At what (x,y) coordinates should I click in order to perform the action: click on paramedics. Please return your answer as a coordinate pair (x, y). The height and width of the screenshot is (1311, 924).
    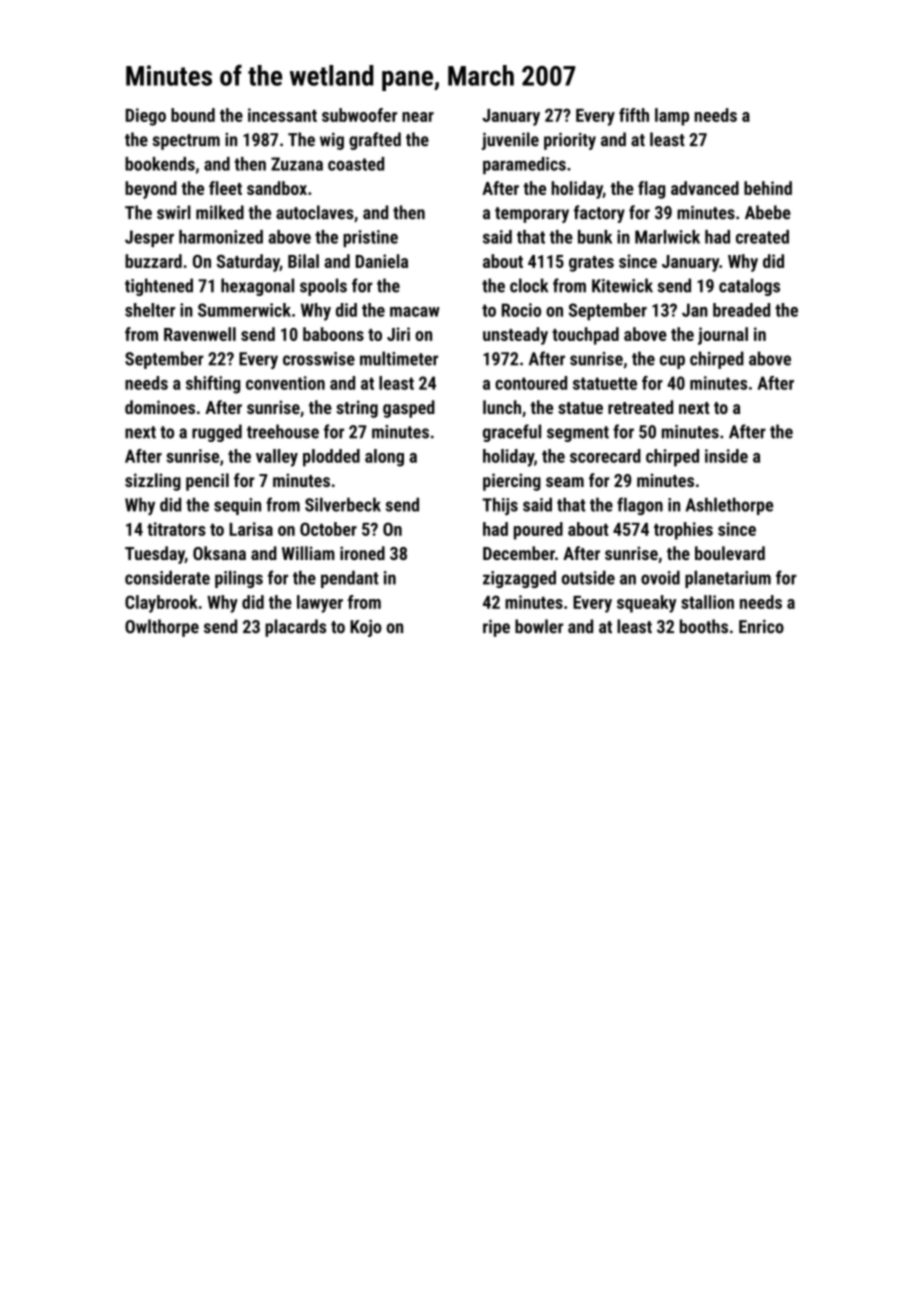
    Looking at the image, I should click on (524, 165).
